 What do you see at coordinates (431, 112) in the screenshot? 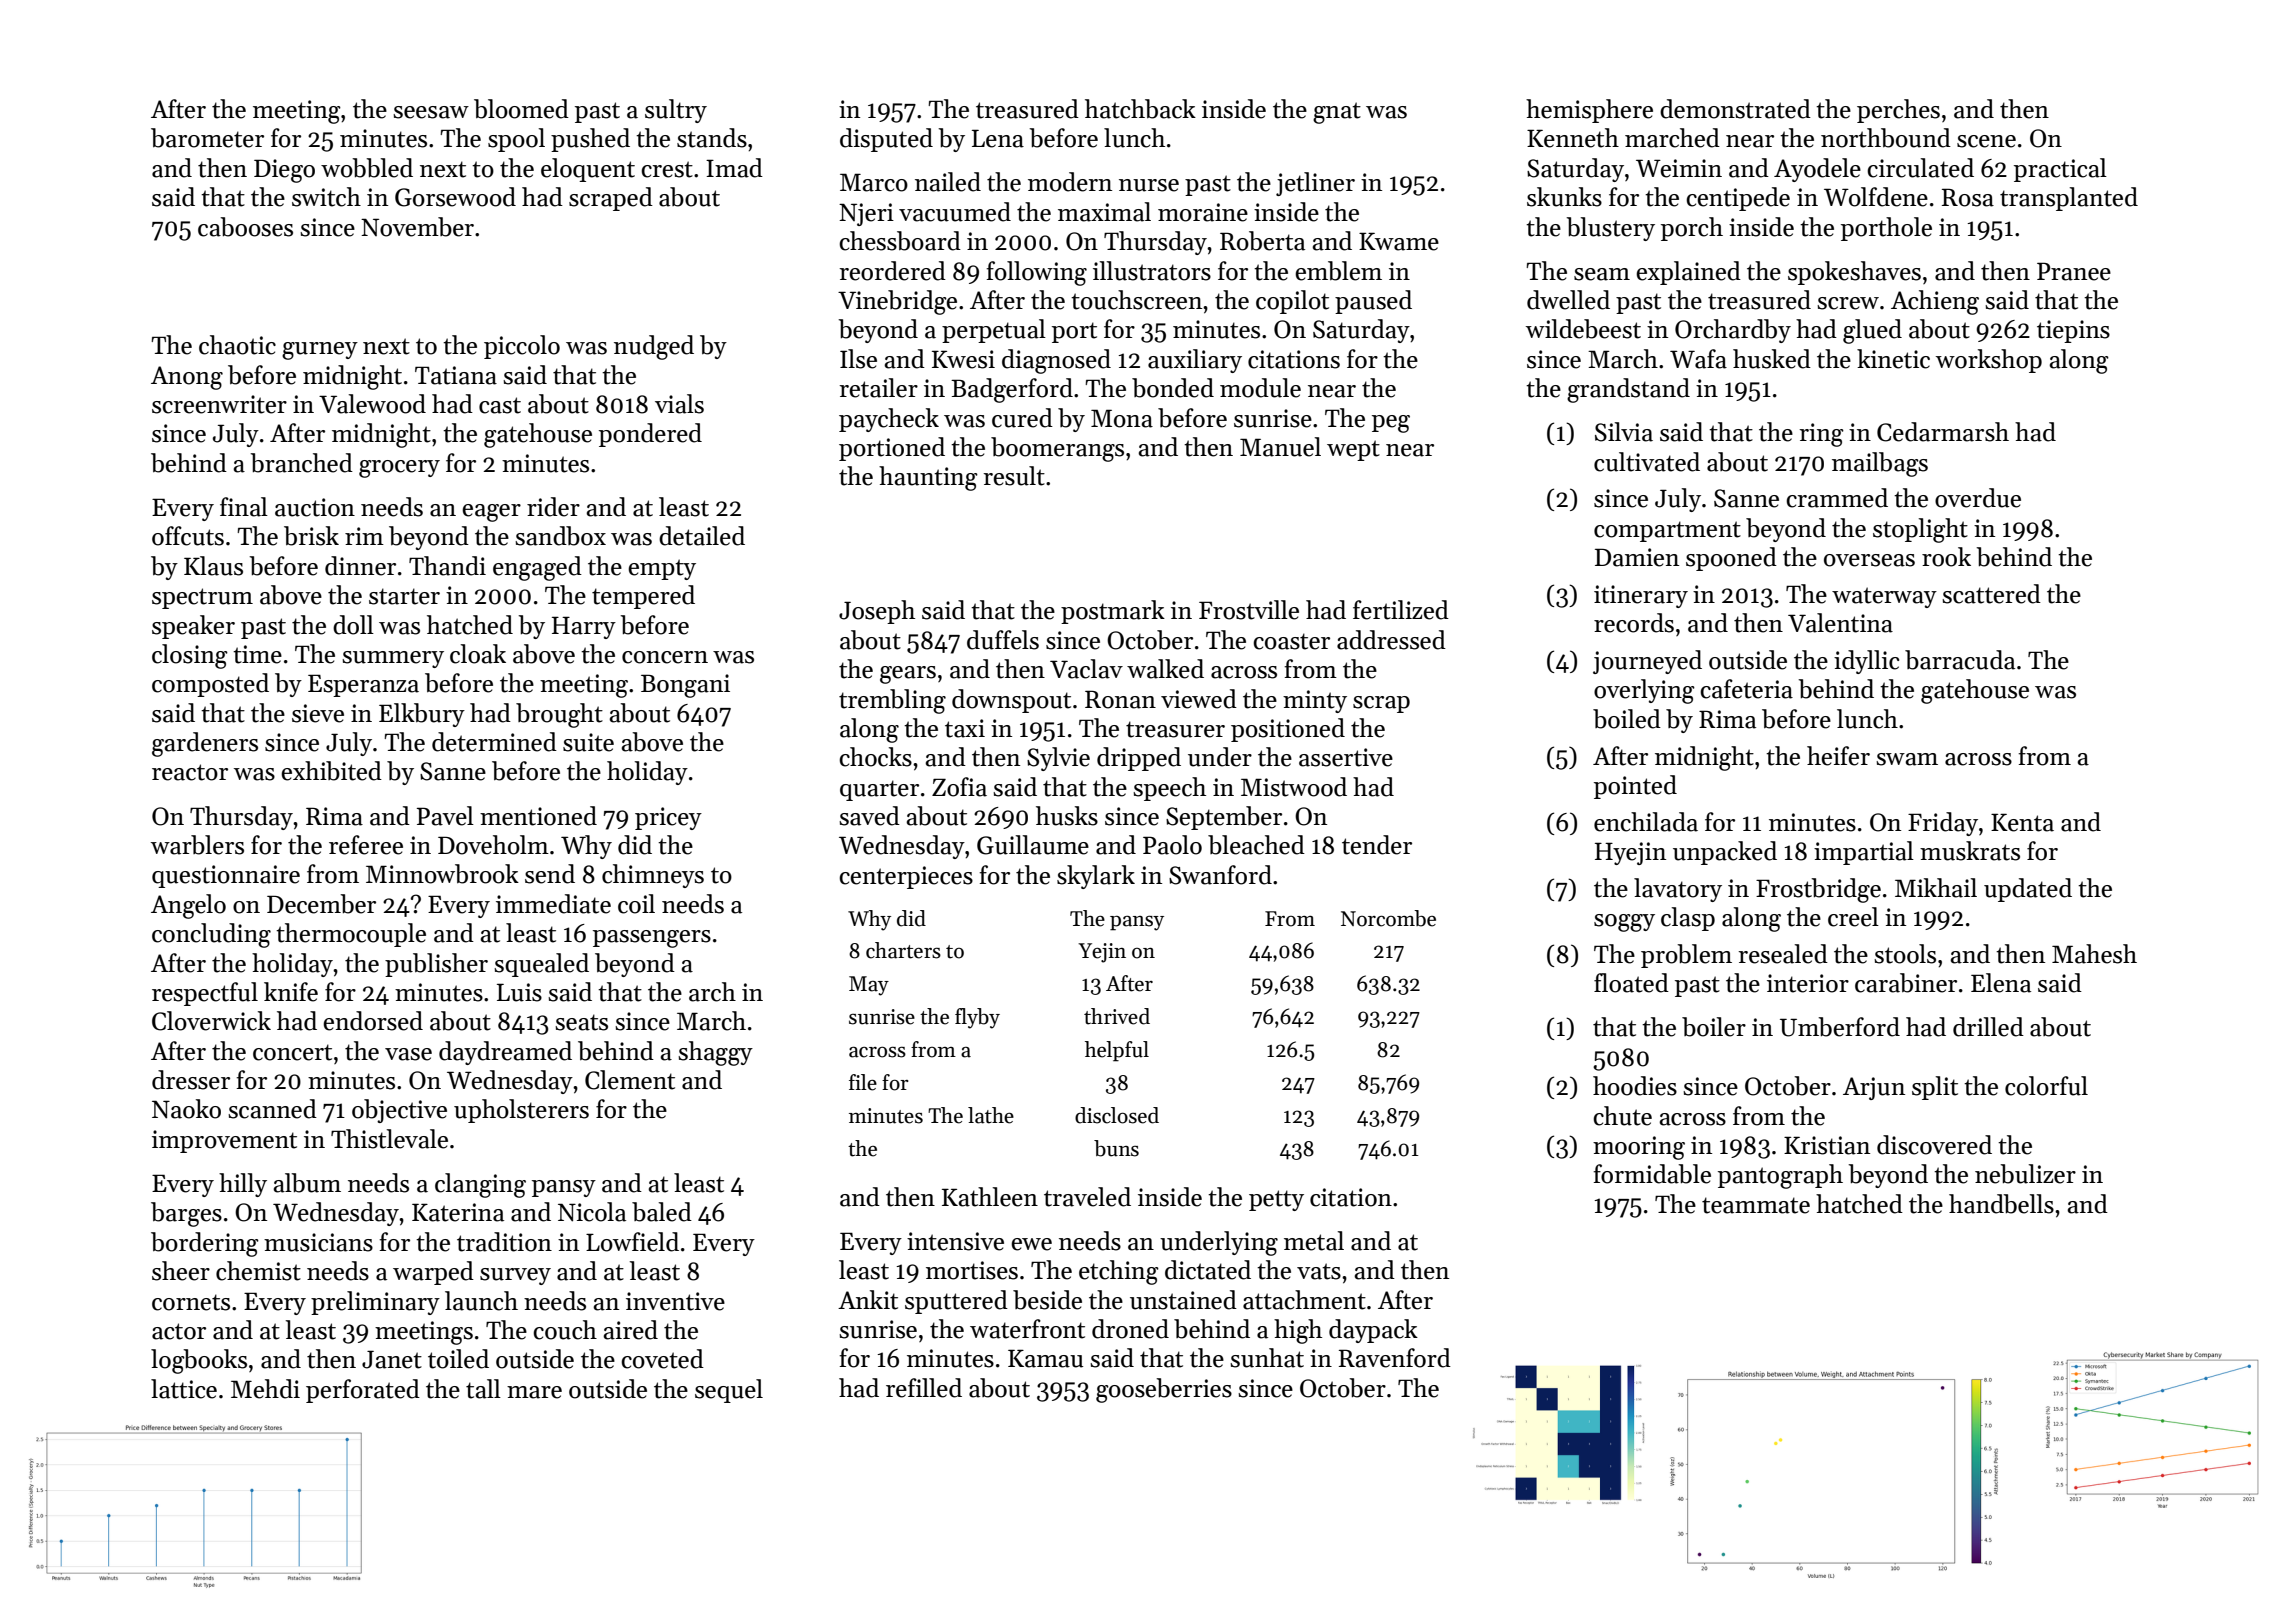
I see `seesaw` at bounding box center [431, 112].
